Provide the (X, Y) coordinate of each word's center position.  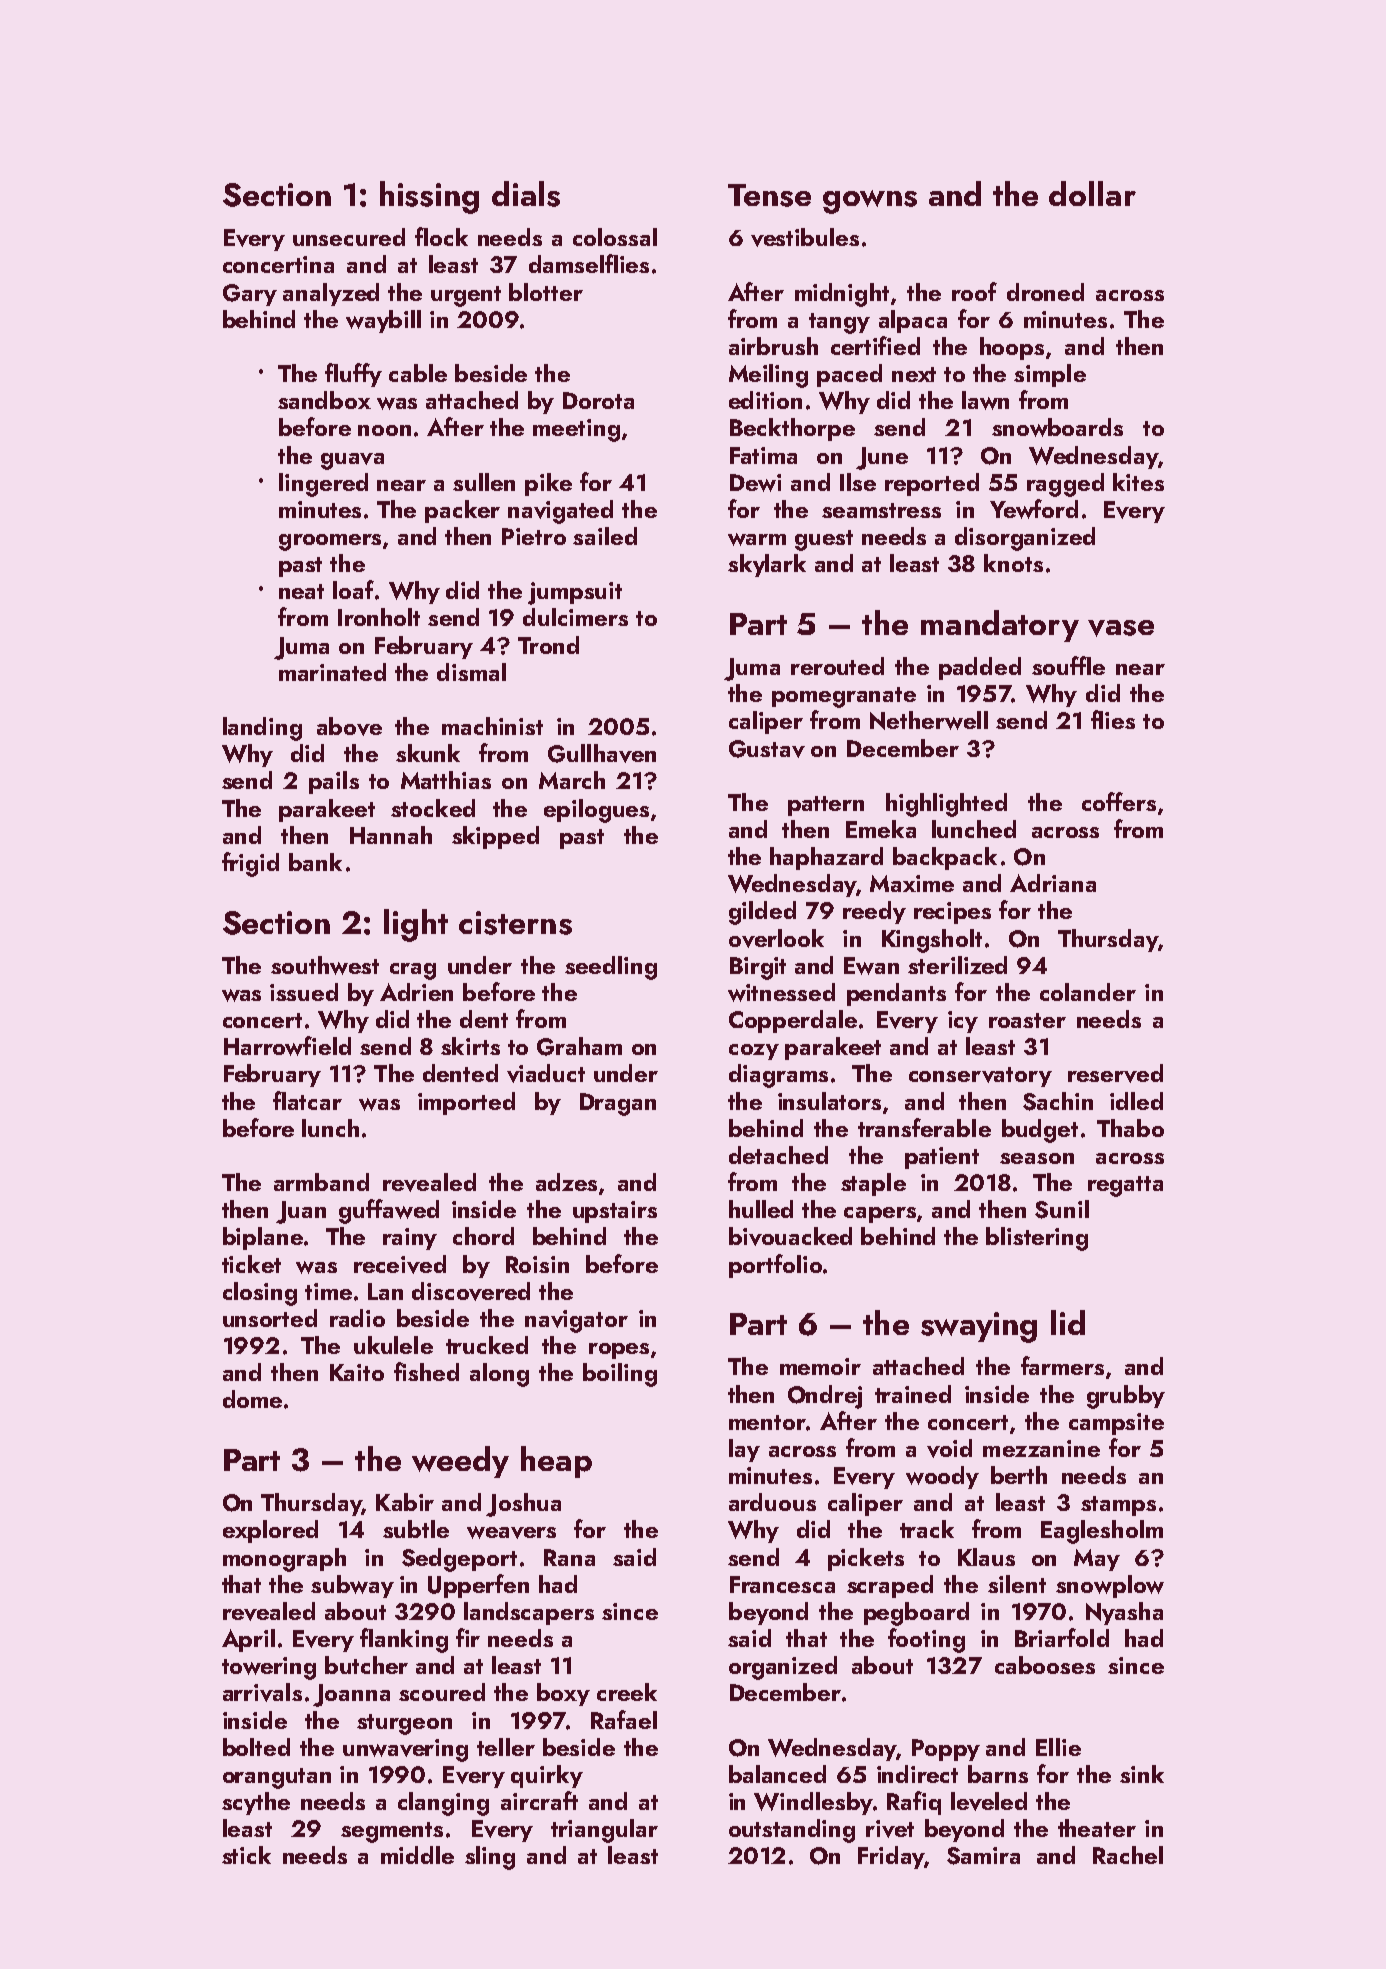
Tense (769, 195)
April (248, 1640)
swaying (979, 1327)
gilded (762, 913)
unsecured (349, 237)
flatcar (307, 1100)
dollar (1092, 193)
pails (334, 782)
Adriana (1053, 883)
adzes (566, 1182)
